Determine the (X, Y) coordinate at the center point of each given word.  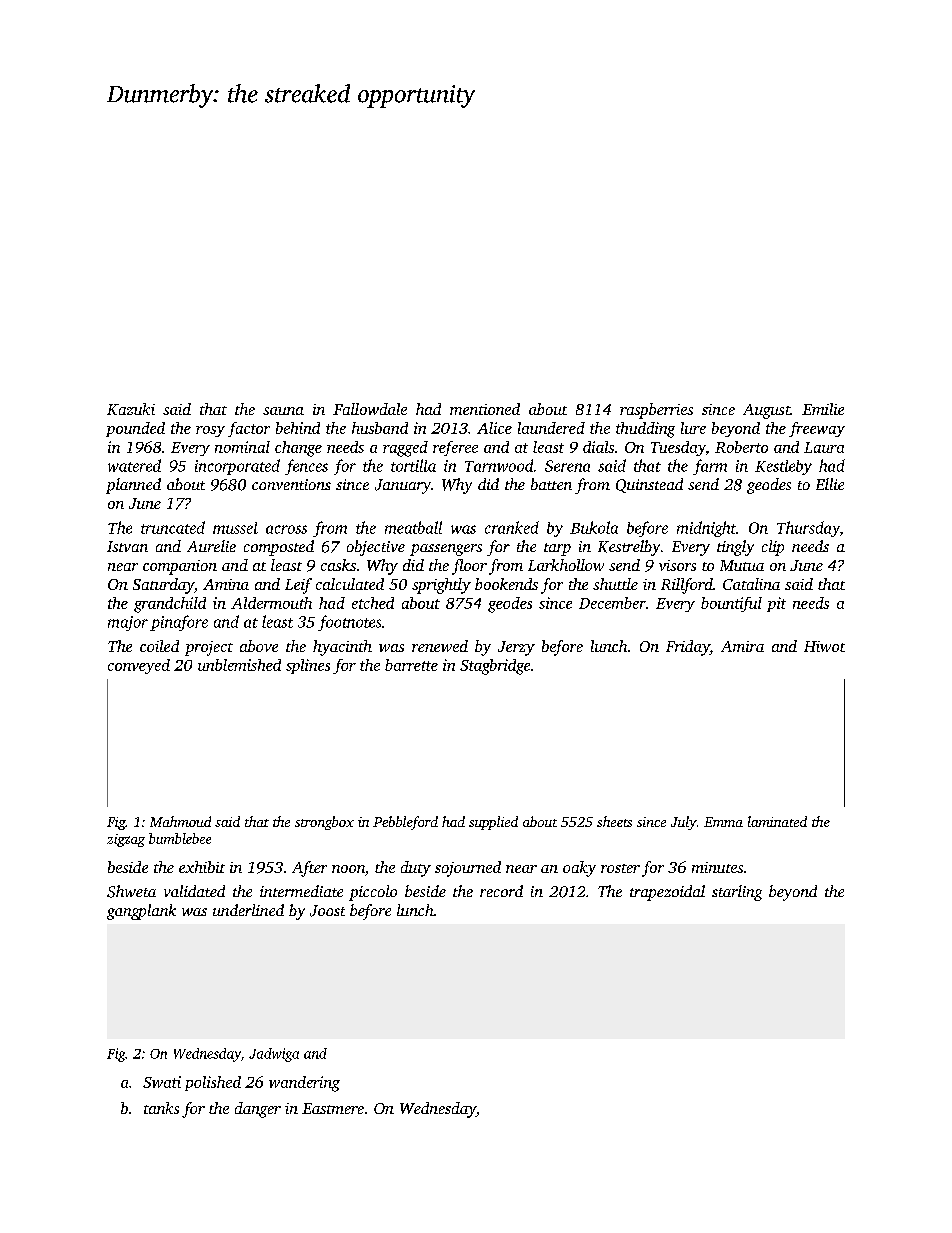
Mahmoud (180, 821)
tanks (161, 1108)
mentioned (485, 409)
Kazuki (131, 409)
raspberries (656, 411)
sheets (614, 821)
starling (737, 893)
